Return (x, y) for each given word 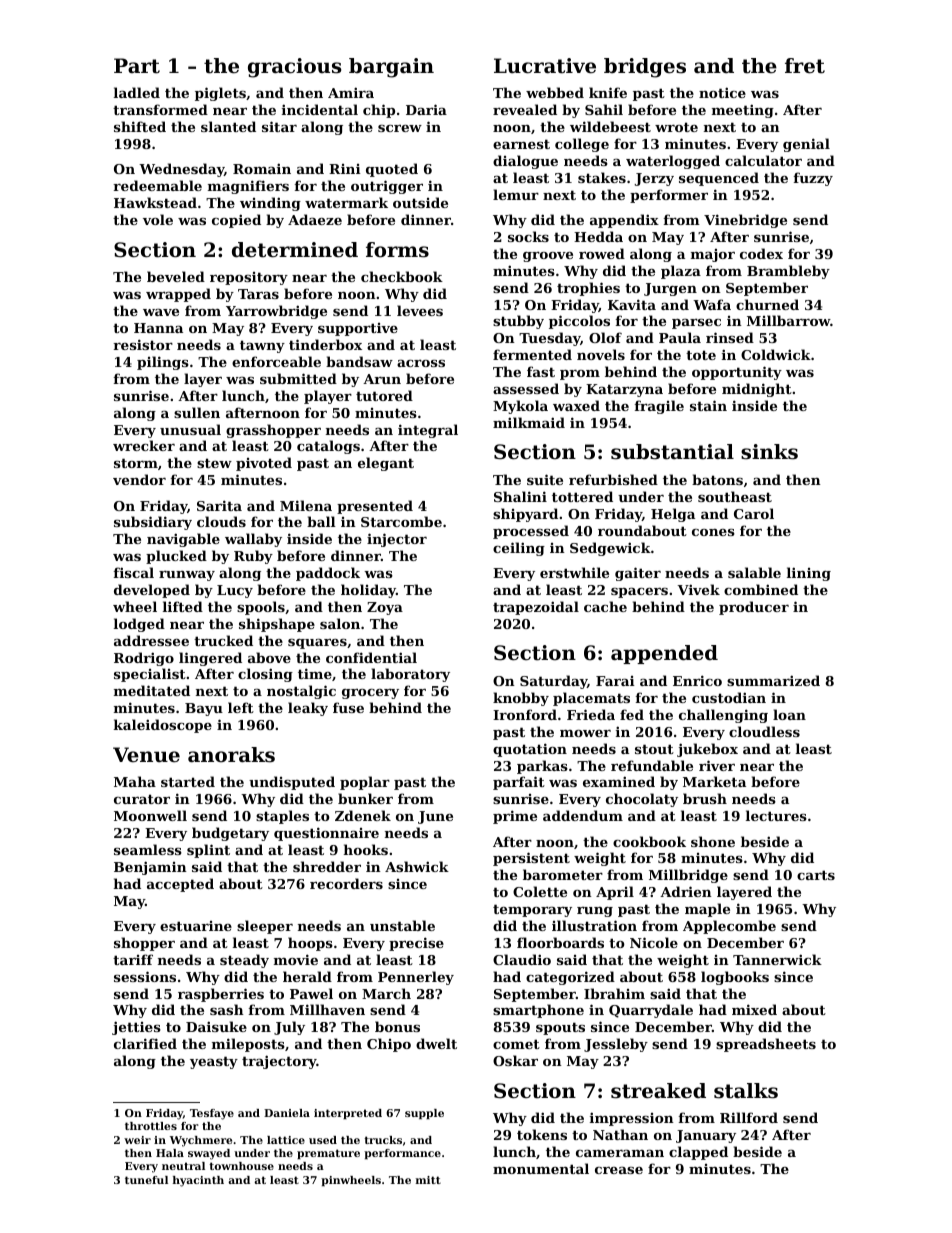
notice (722, 92)
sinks (769, 452)
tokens (542, 1134)
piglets (220, 94)
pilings (163, 363)
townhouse (241, 1166)
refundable (652, 765)
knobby (521, 699)
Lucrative (545, 66)
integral (428, 431)
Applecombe (729, 927)
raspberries (221, 995)
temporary (532, 910)
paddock (328, 574)
